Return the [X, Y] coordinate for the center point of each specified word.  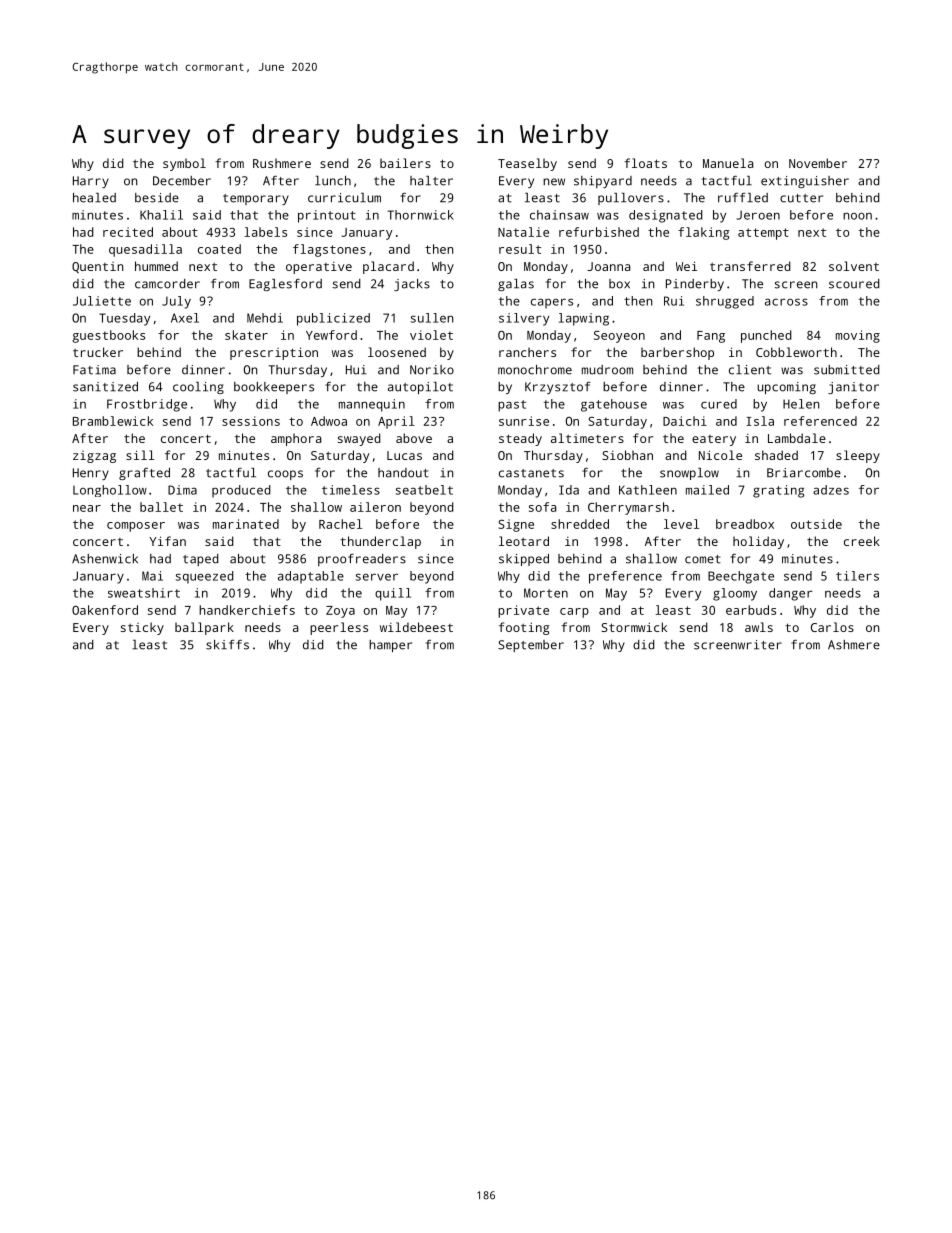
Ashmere [854, 645]
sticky [142, 628]
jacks [412, 285]
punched [766, 336]
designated [666, 216]
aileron [375, 507]
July [176, 302]
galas [516, 285]
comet [703, 559]
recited [128, 232]
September [531, 646]
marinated [246, 524]
